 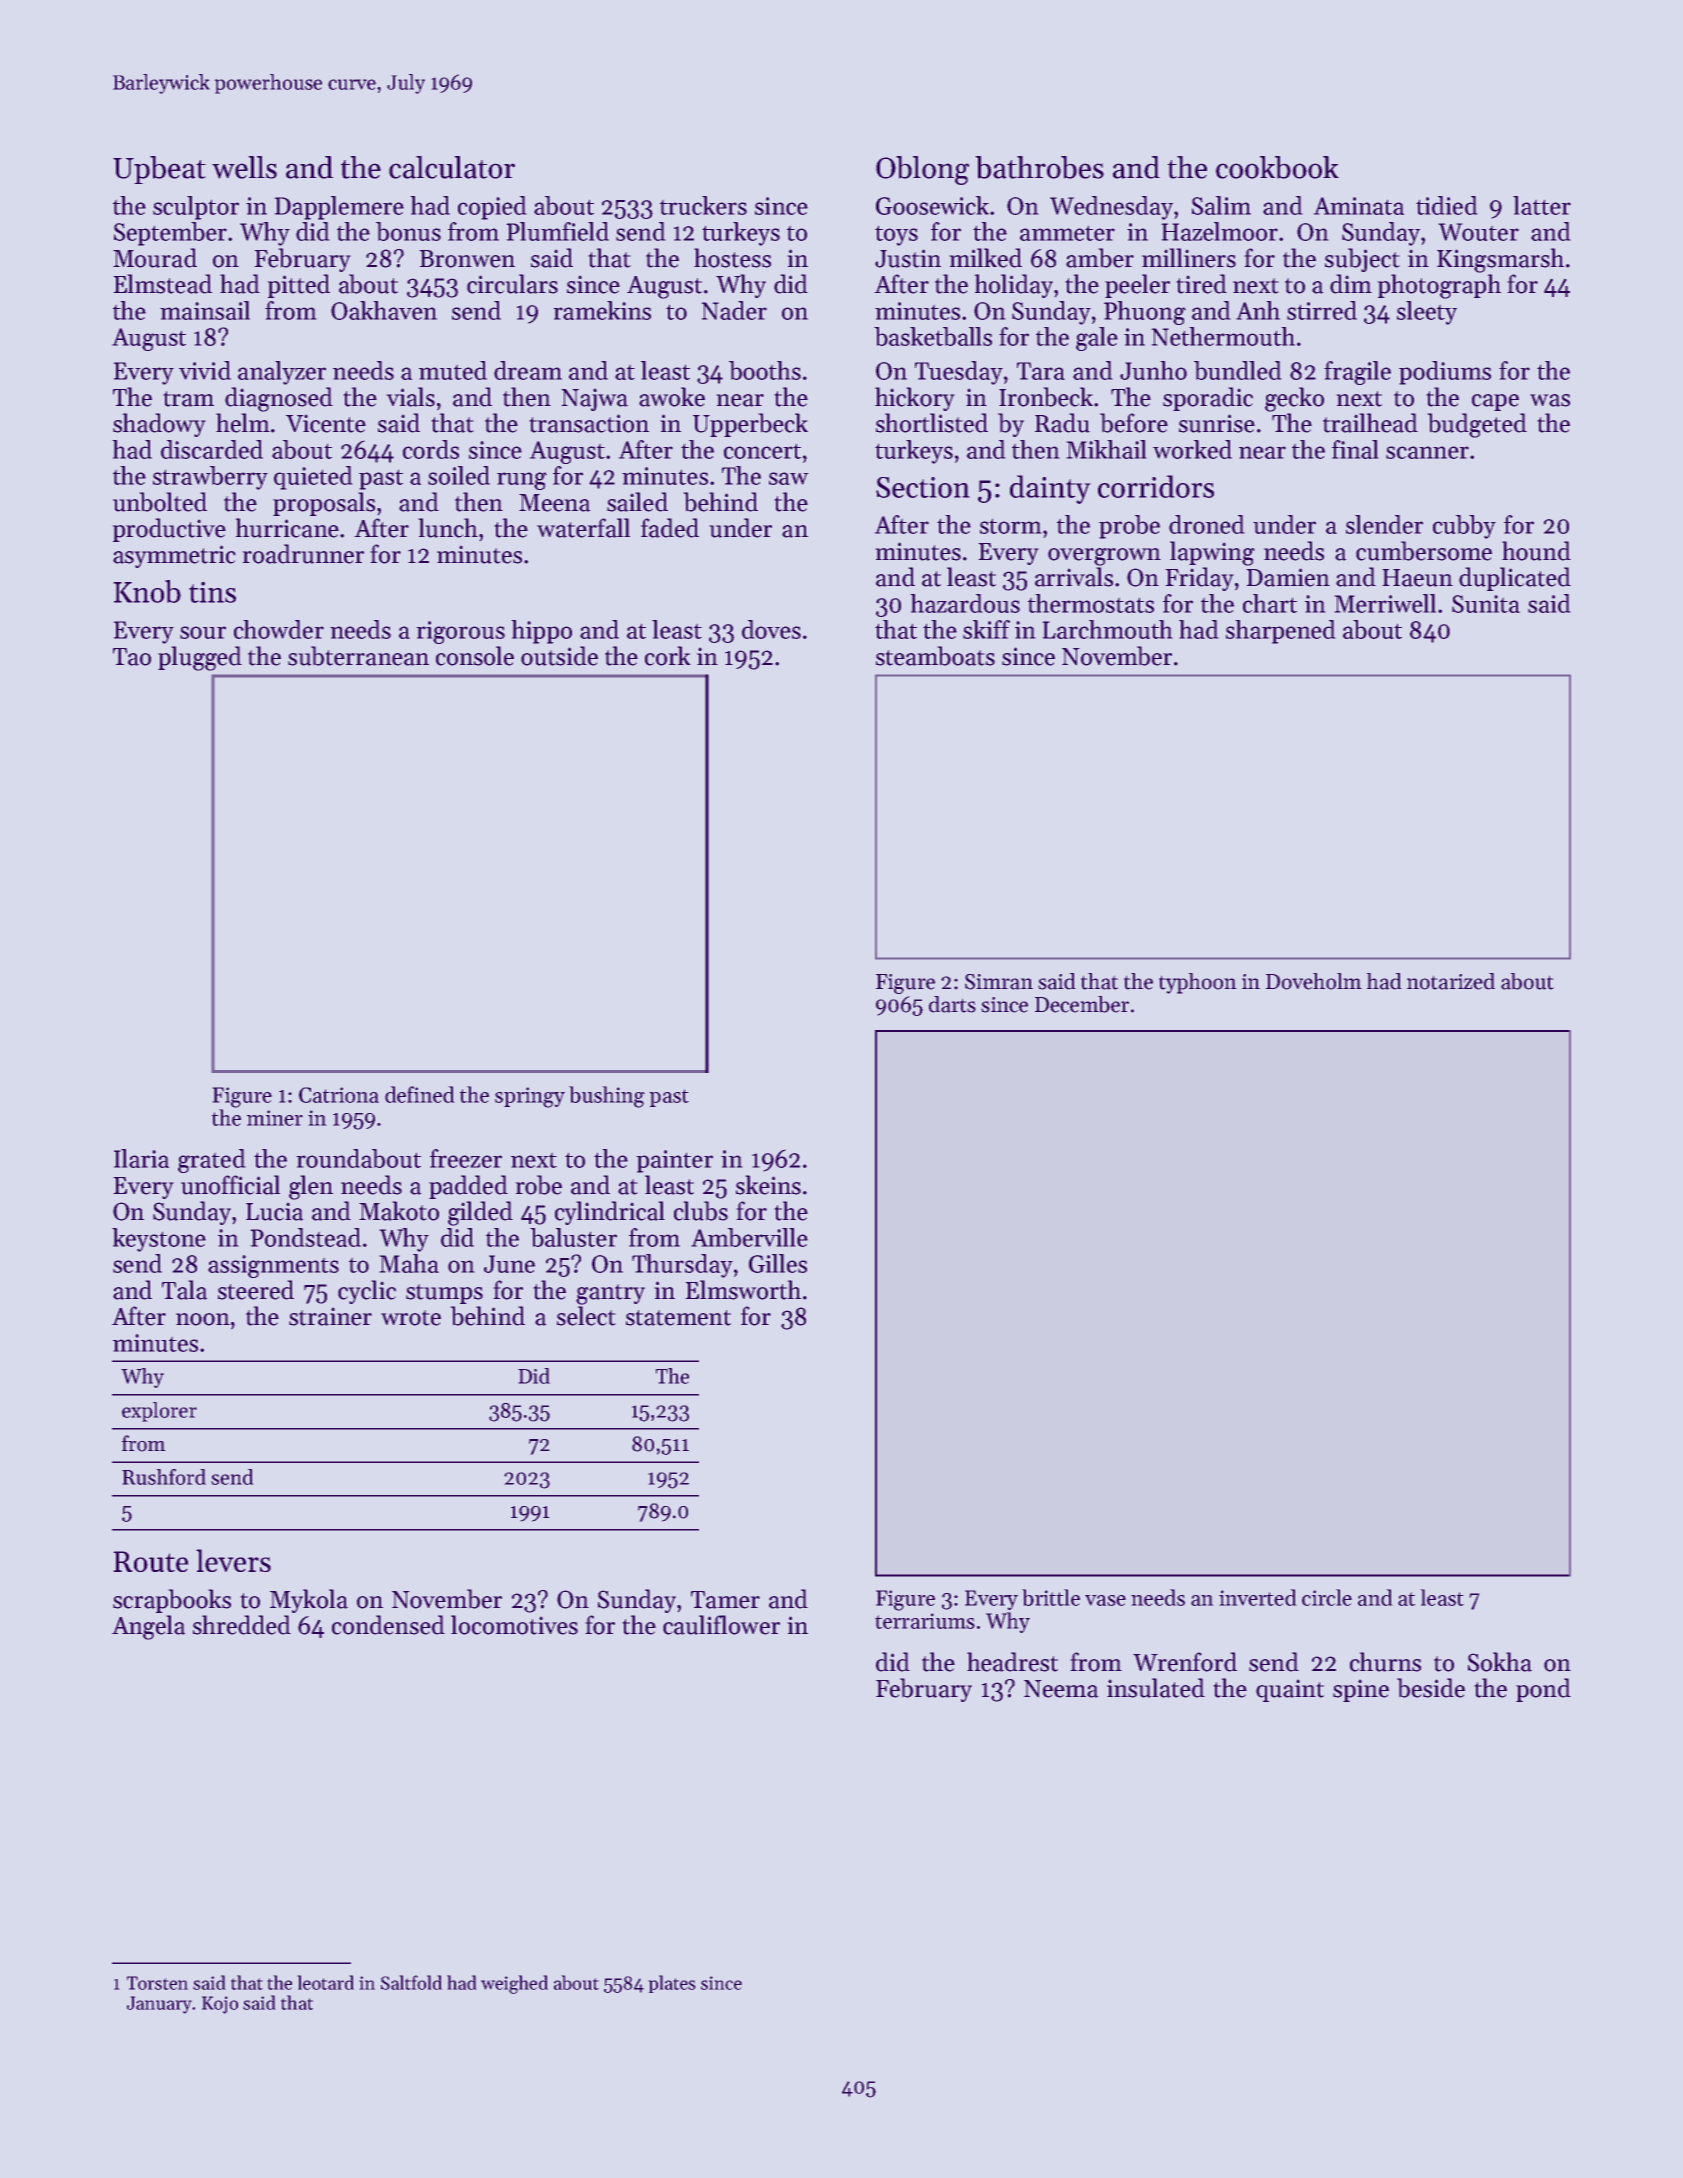 What do you see at coordinates (743, 1290) in the image?
I see `Elmsworth` at bounding box center [743, 1290].
